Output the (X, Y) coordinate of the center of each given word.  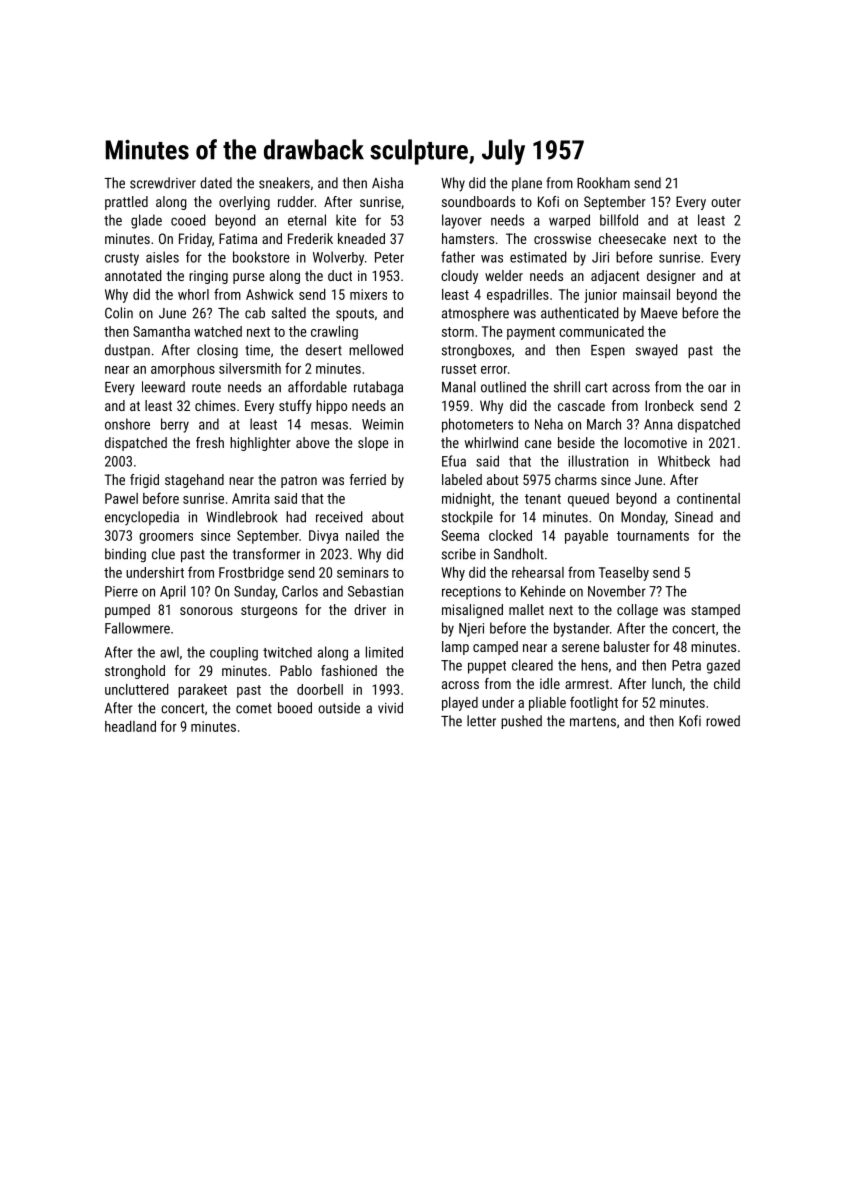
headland (130, 726)
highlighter (260, 444)
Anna (658, 424)
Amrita (251, 498)
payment (531, 333)
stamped (715, 611)
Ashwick (270, 294)
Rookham (603, 183)
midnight (466, 500)
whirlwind (491, 442)
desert (324, 350)
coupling (234, 654)
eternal (307, 220)
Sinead (694, 517)
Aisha (387, 183)
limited (384, 652)
